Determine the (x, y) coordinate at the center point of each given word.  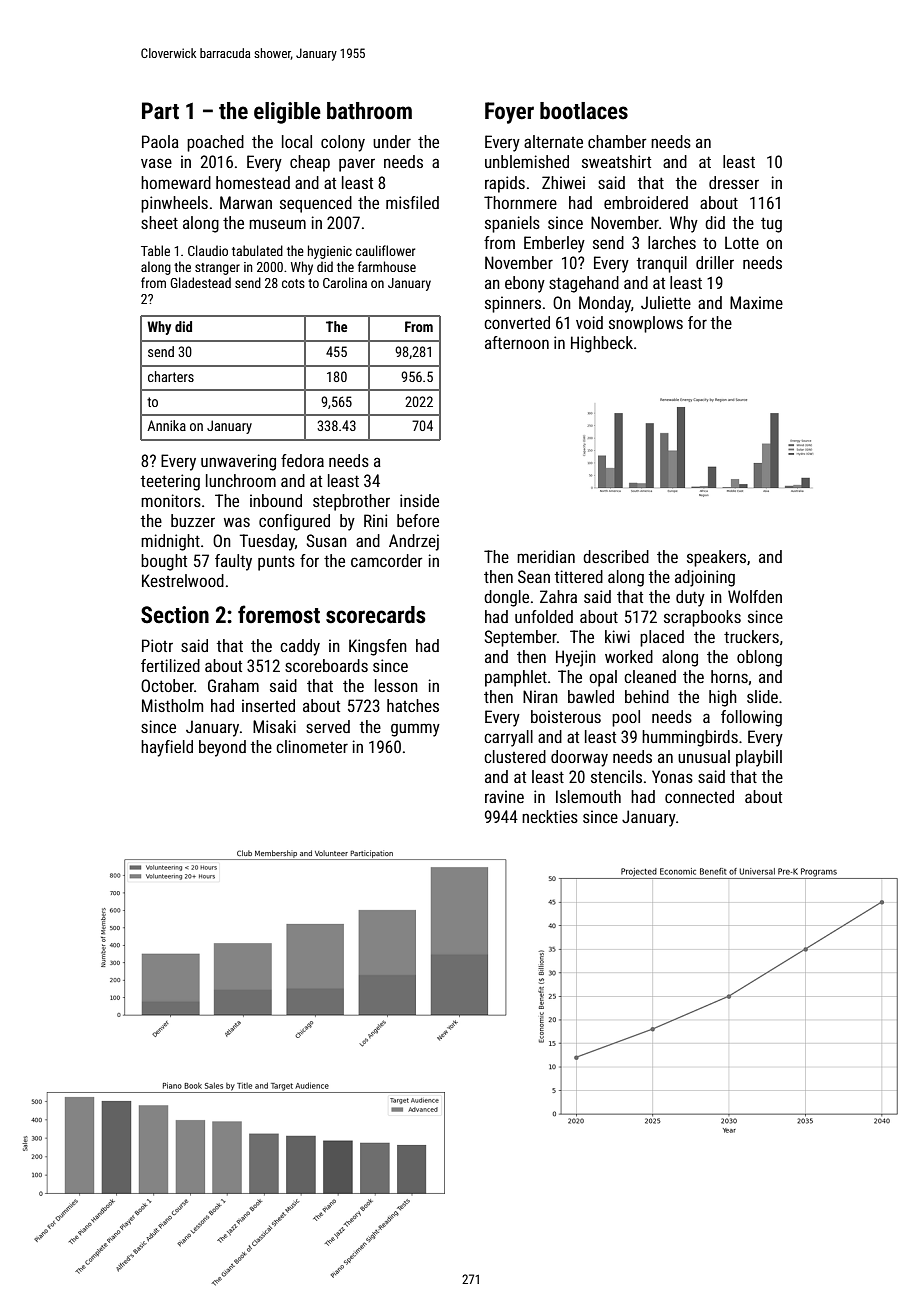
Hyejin (576, 658)
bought (164, 562)
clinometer (312, 746)
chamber (617, 141)
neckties (550, 816)
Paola (160, 141)
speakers (716, 558)
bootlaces (584, 111)
